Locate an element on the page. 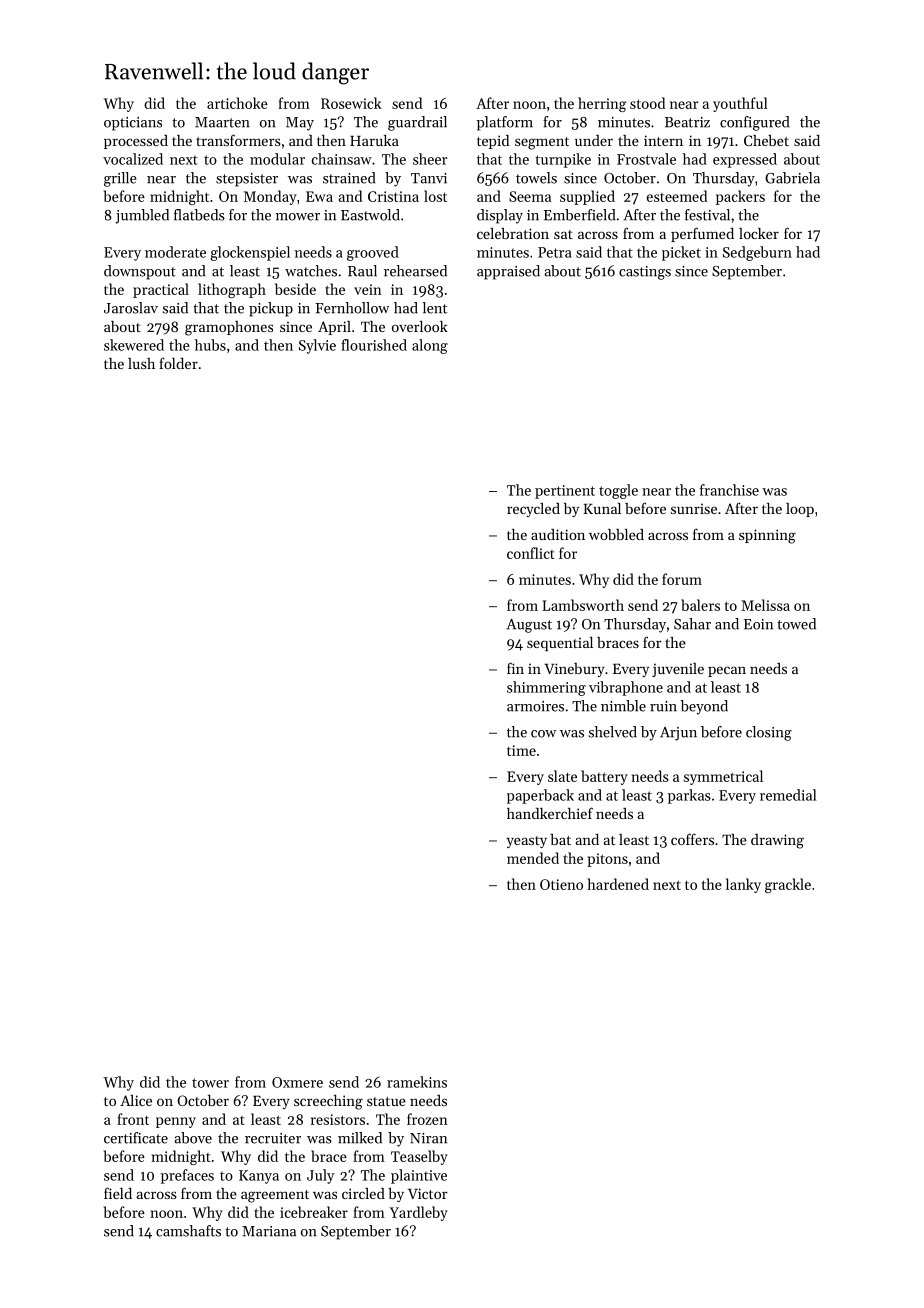 Image resolution: width=924 pixels, height=1308 pixels. ramekins is located at coordinates (417, 1082).
